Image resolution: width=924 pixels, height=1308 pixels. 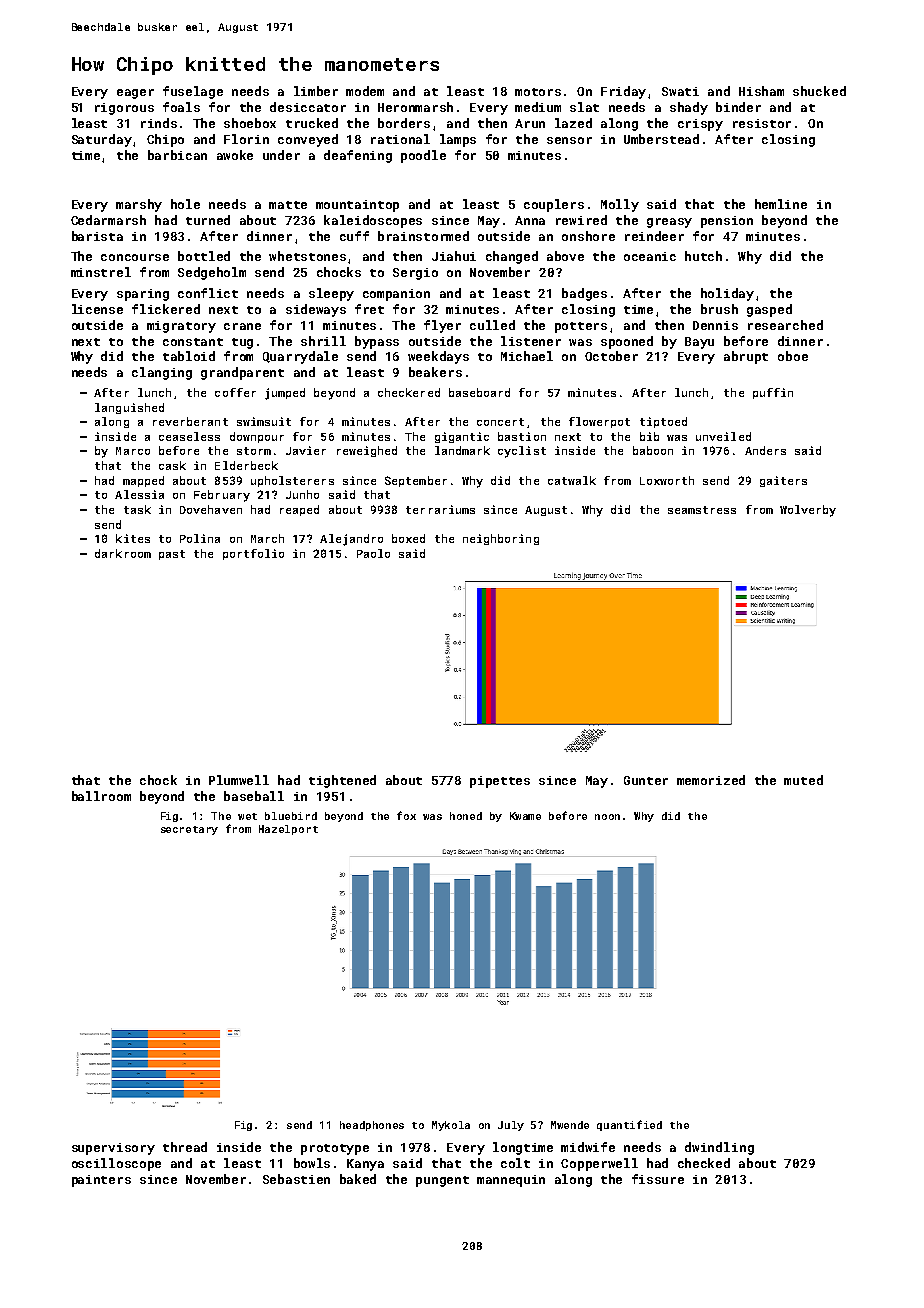 I want to click on thread, so click(x=185, y=1147).
